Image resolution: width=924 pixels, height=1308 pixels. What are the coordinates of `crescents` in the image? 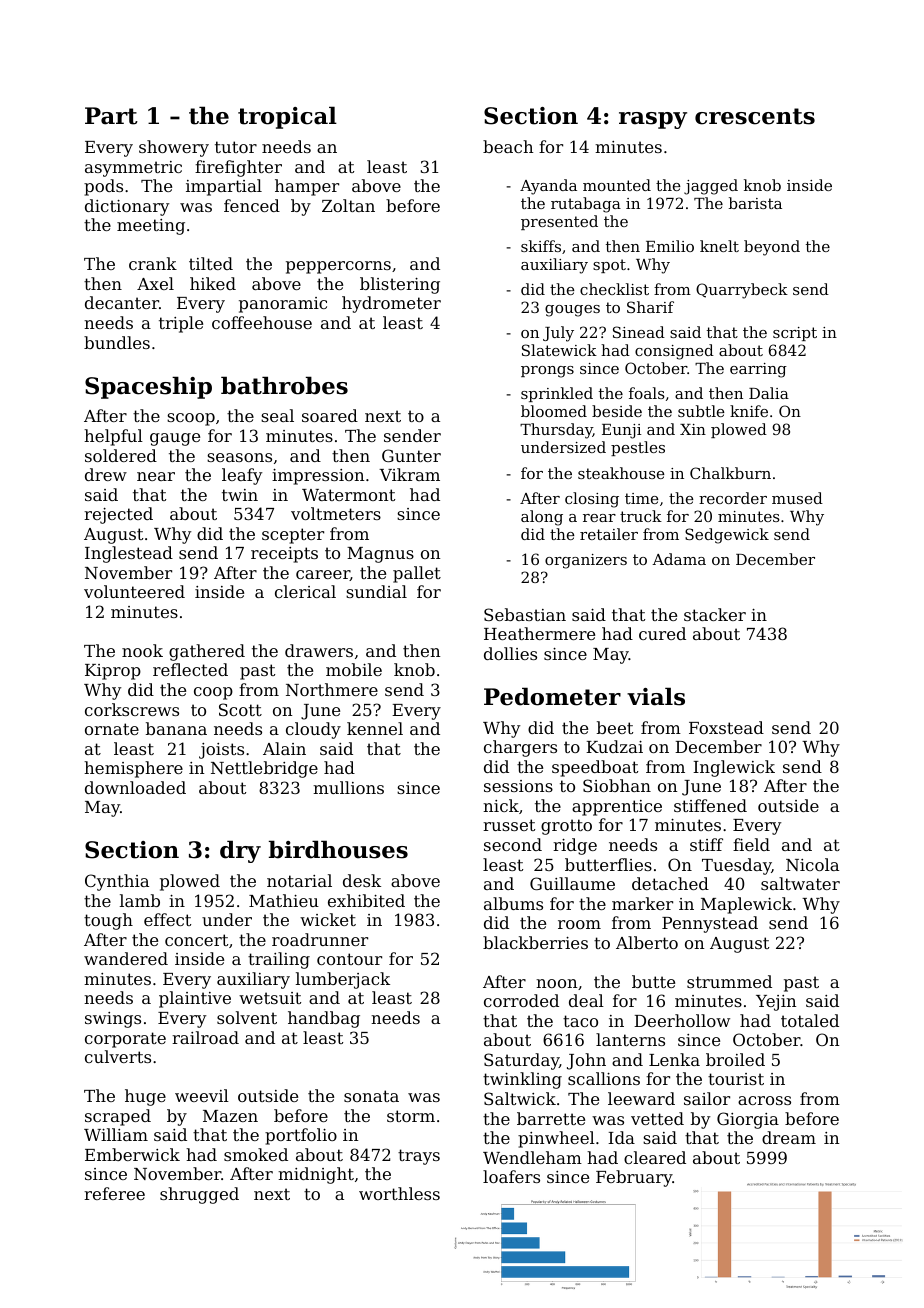 It's located at (755, 116).
